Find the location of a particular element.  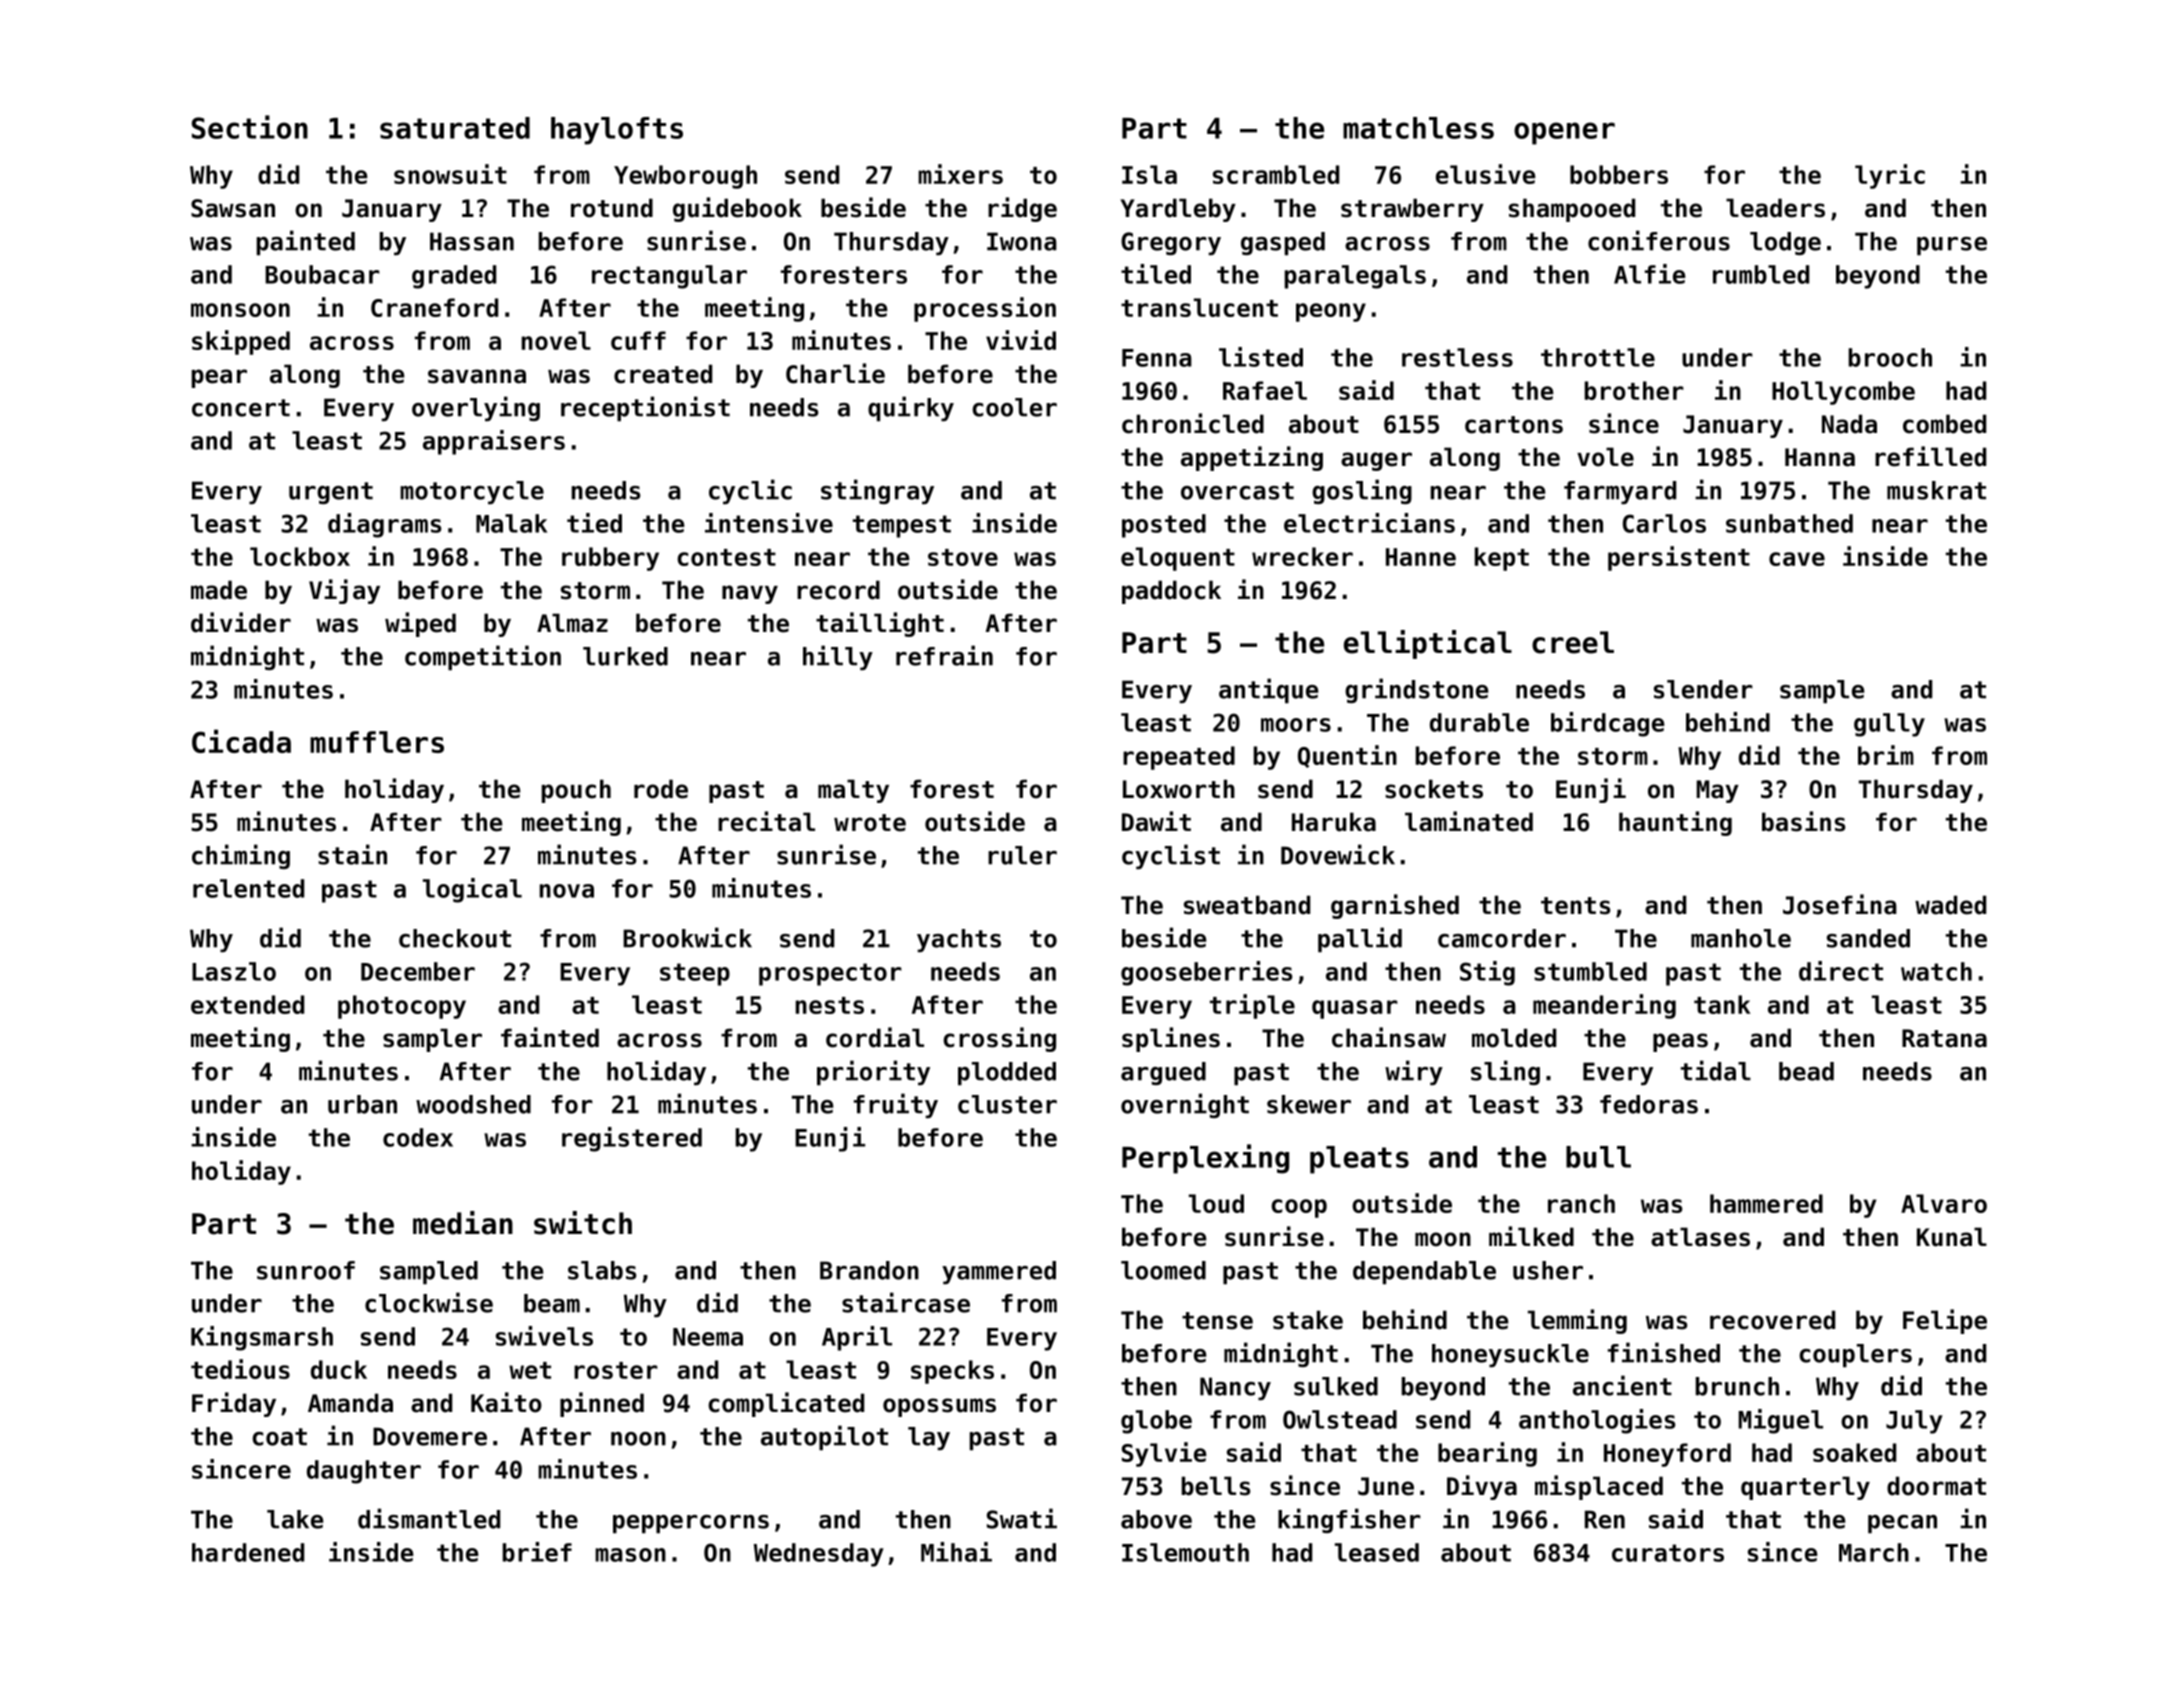

Section is located at coordinates (250, 127).
